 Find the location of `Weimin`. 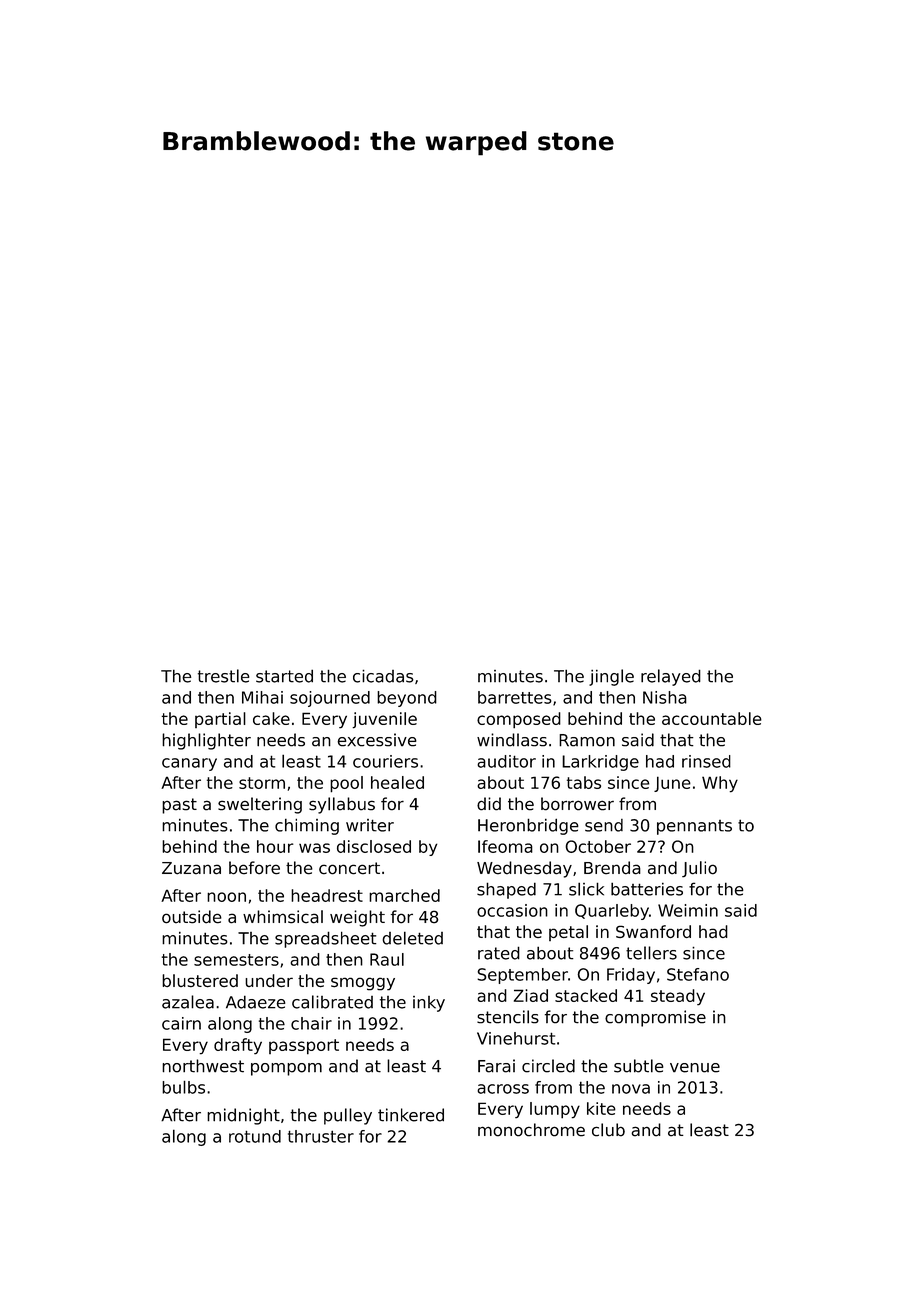

Weimin is located at coordinates (688, 910).
